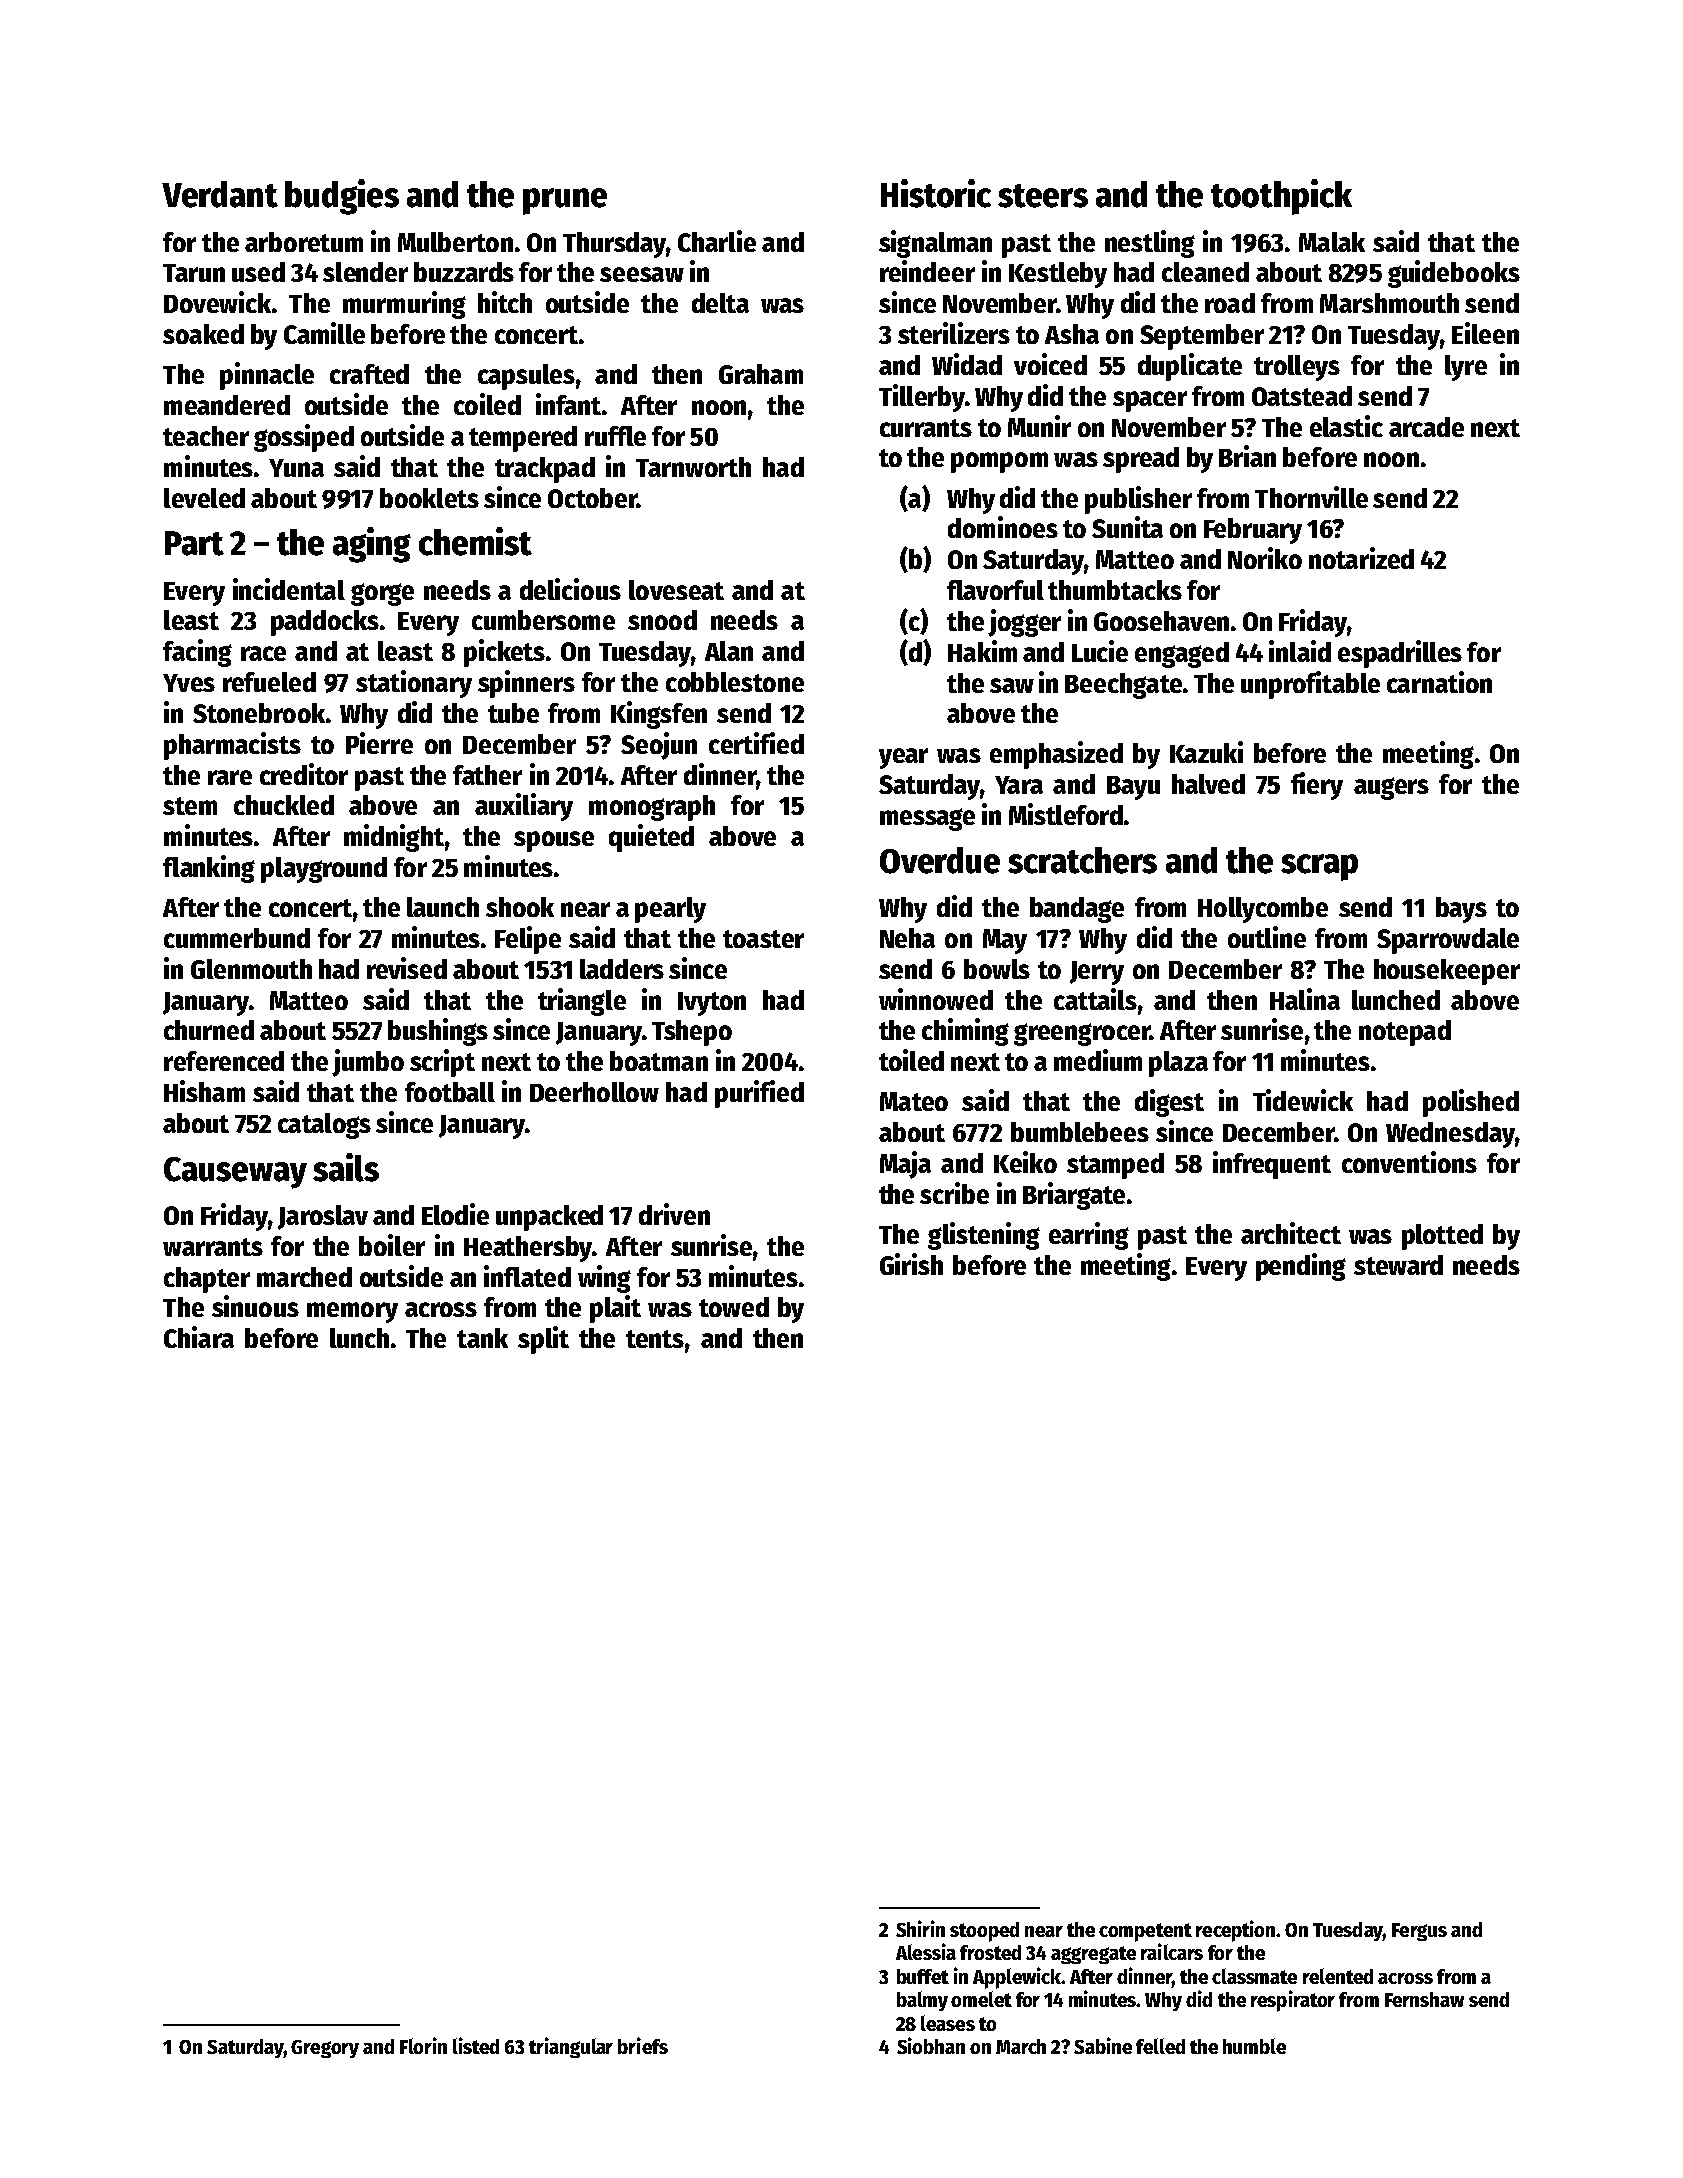 The image size is (1683, 2178). I want to click on Fergus, so click(1419, 1932).
